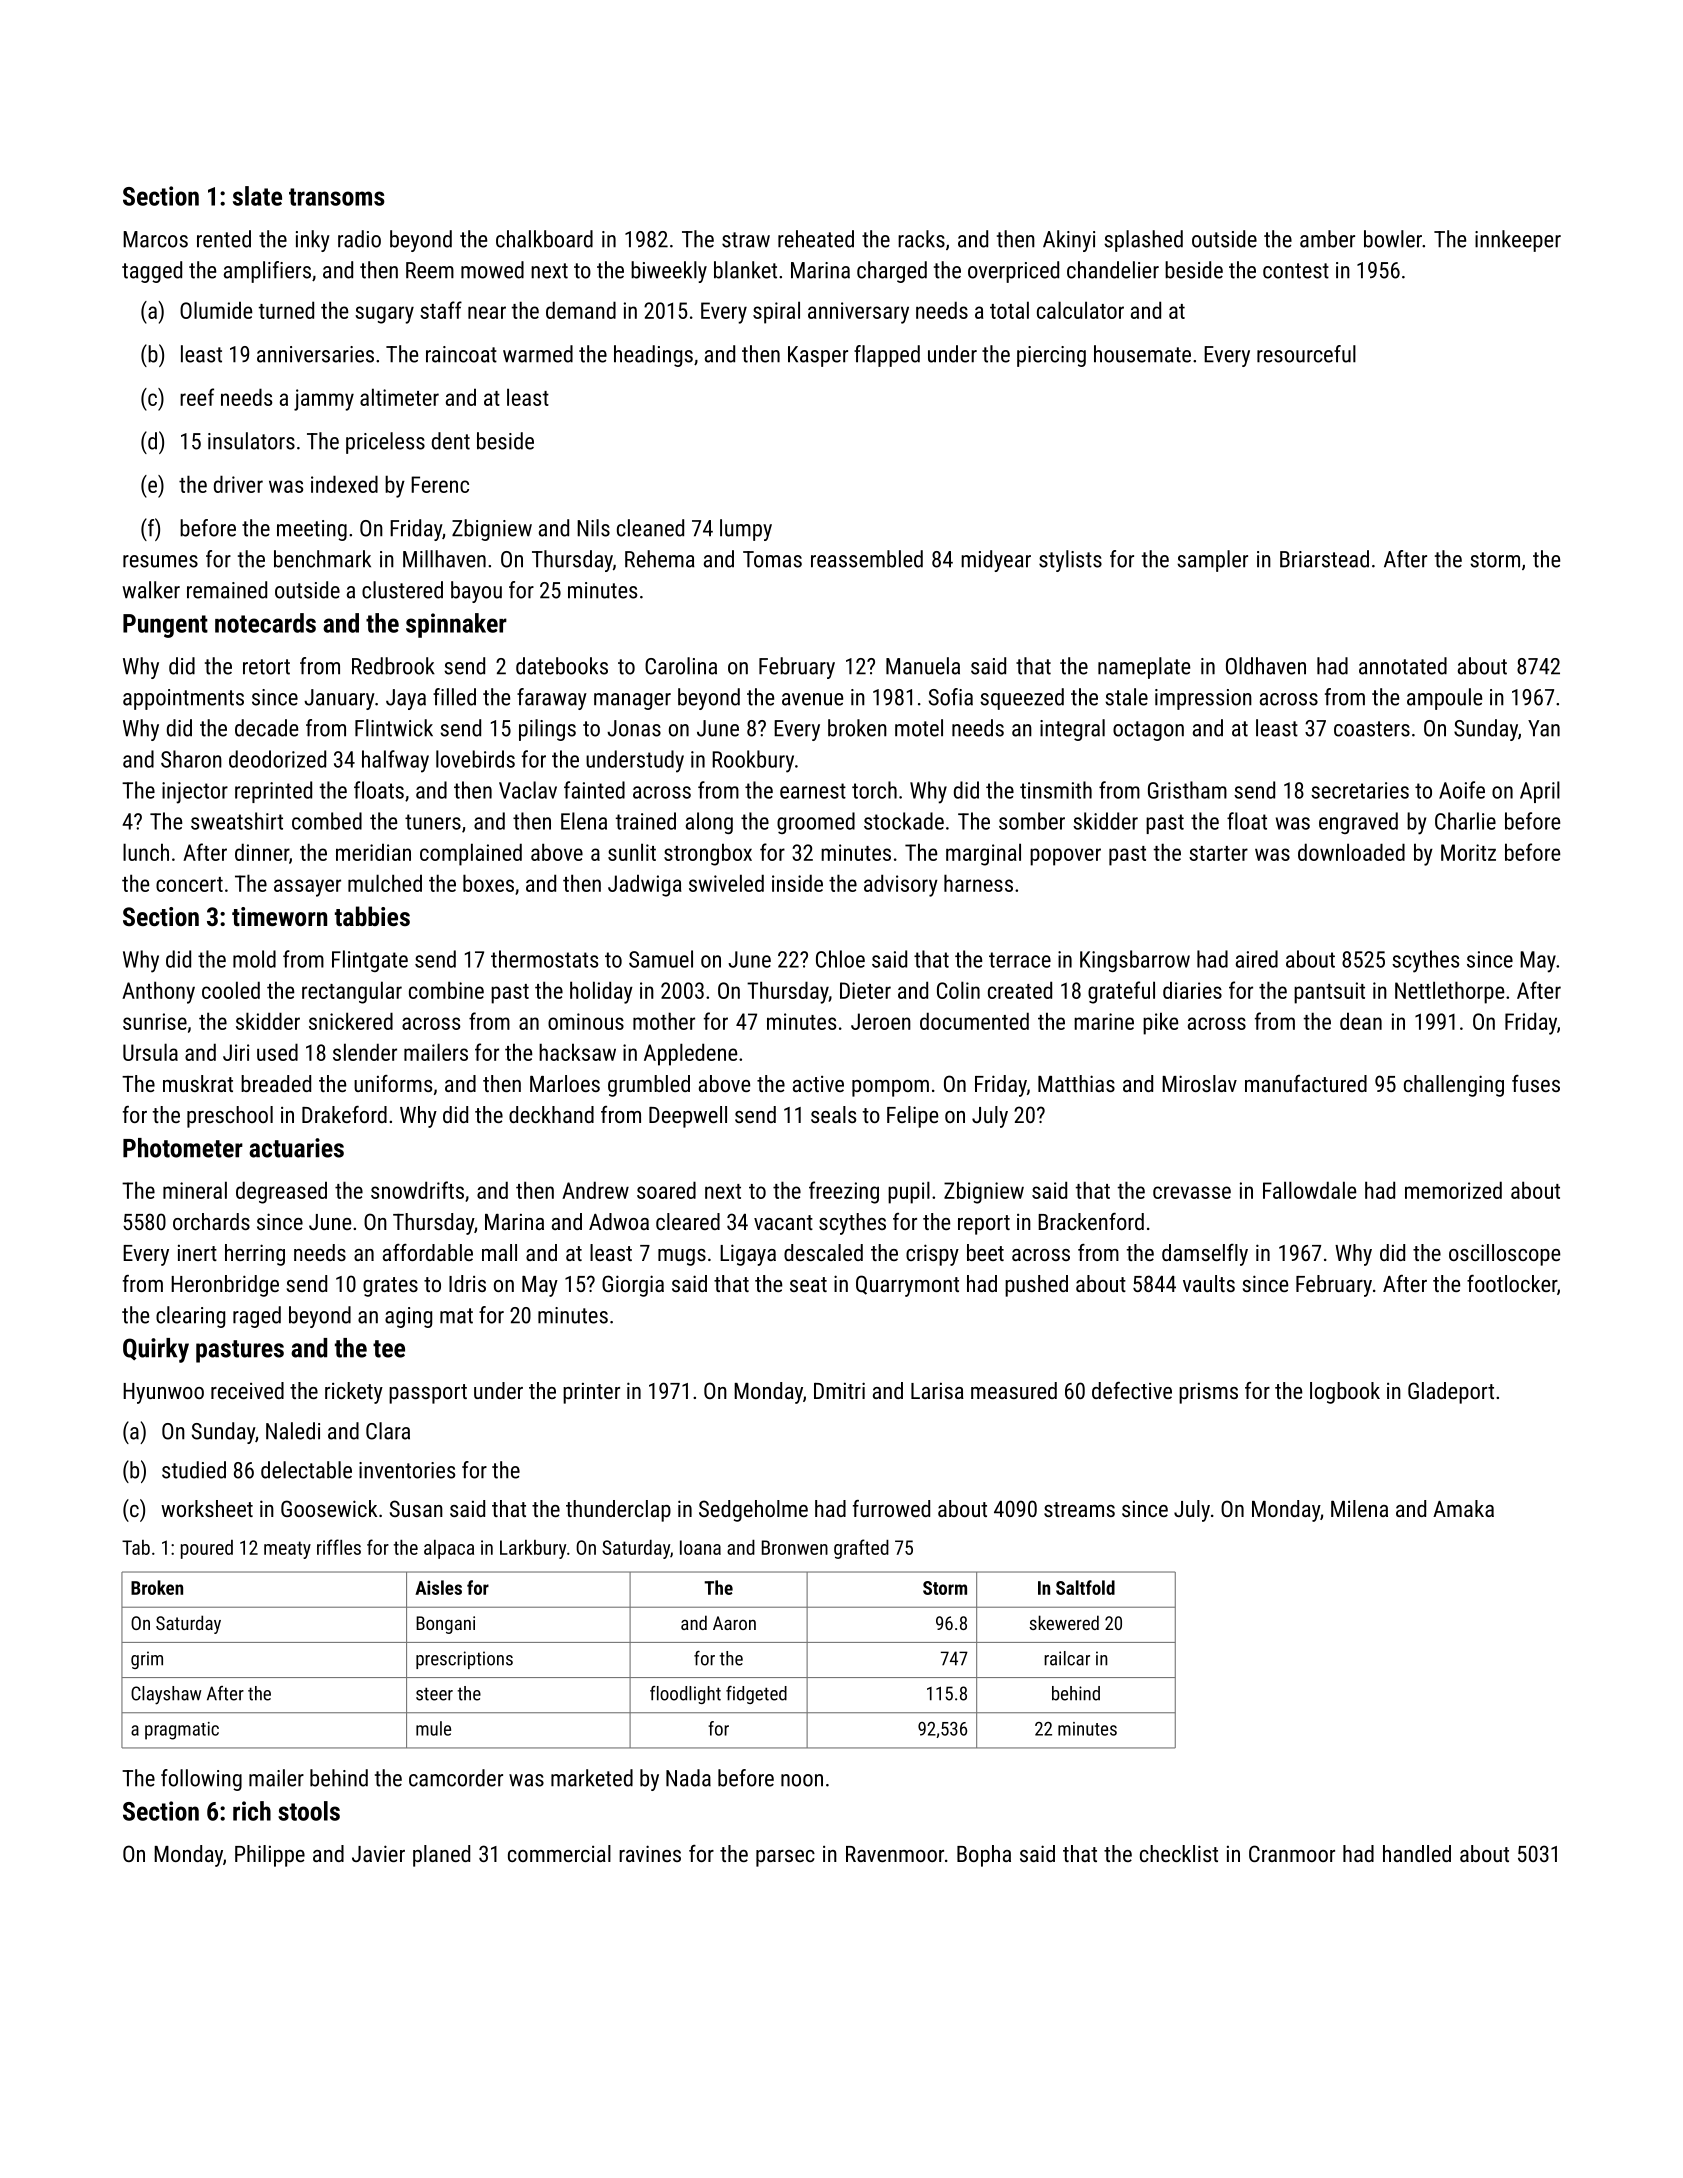  What do you see at coordinates (1218, 853) in the page?
I see `starter` at bounding box center [1218, 853].
